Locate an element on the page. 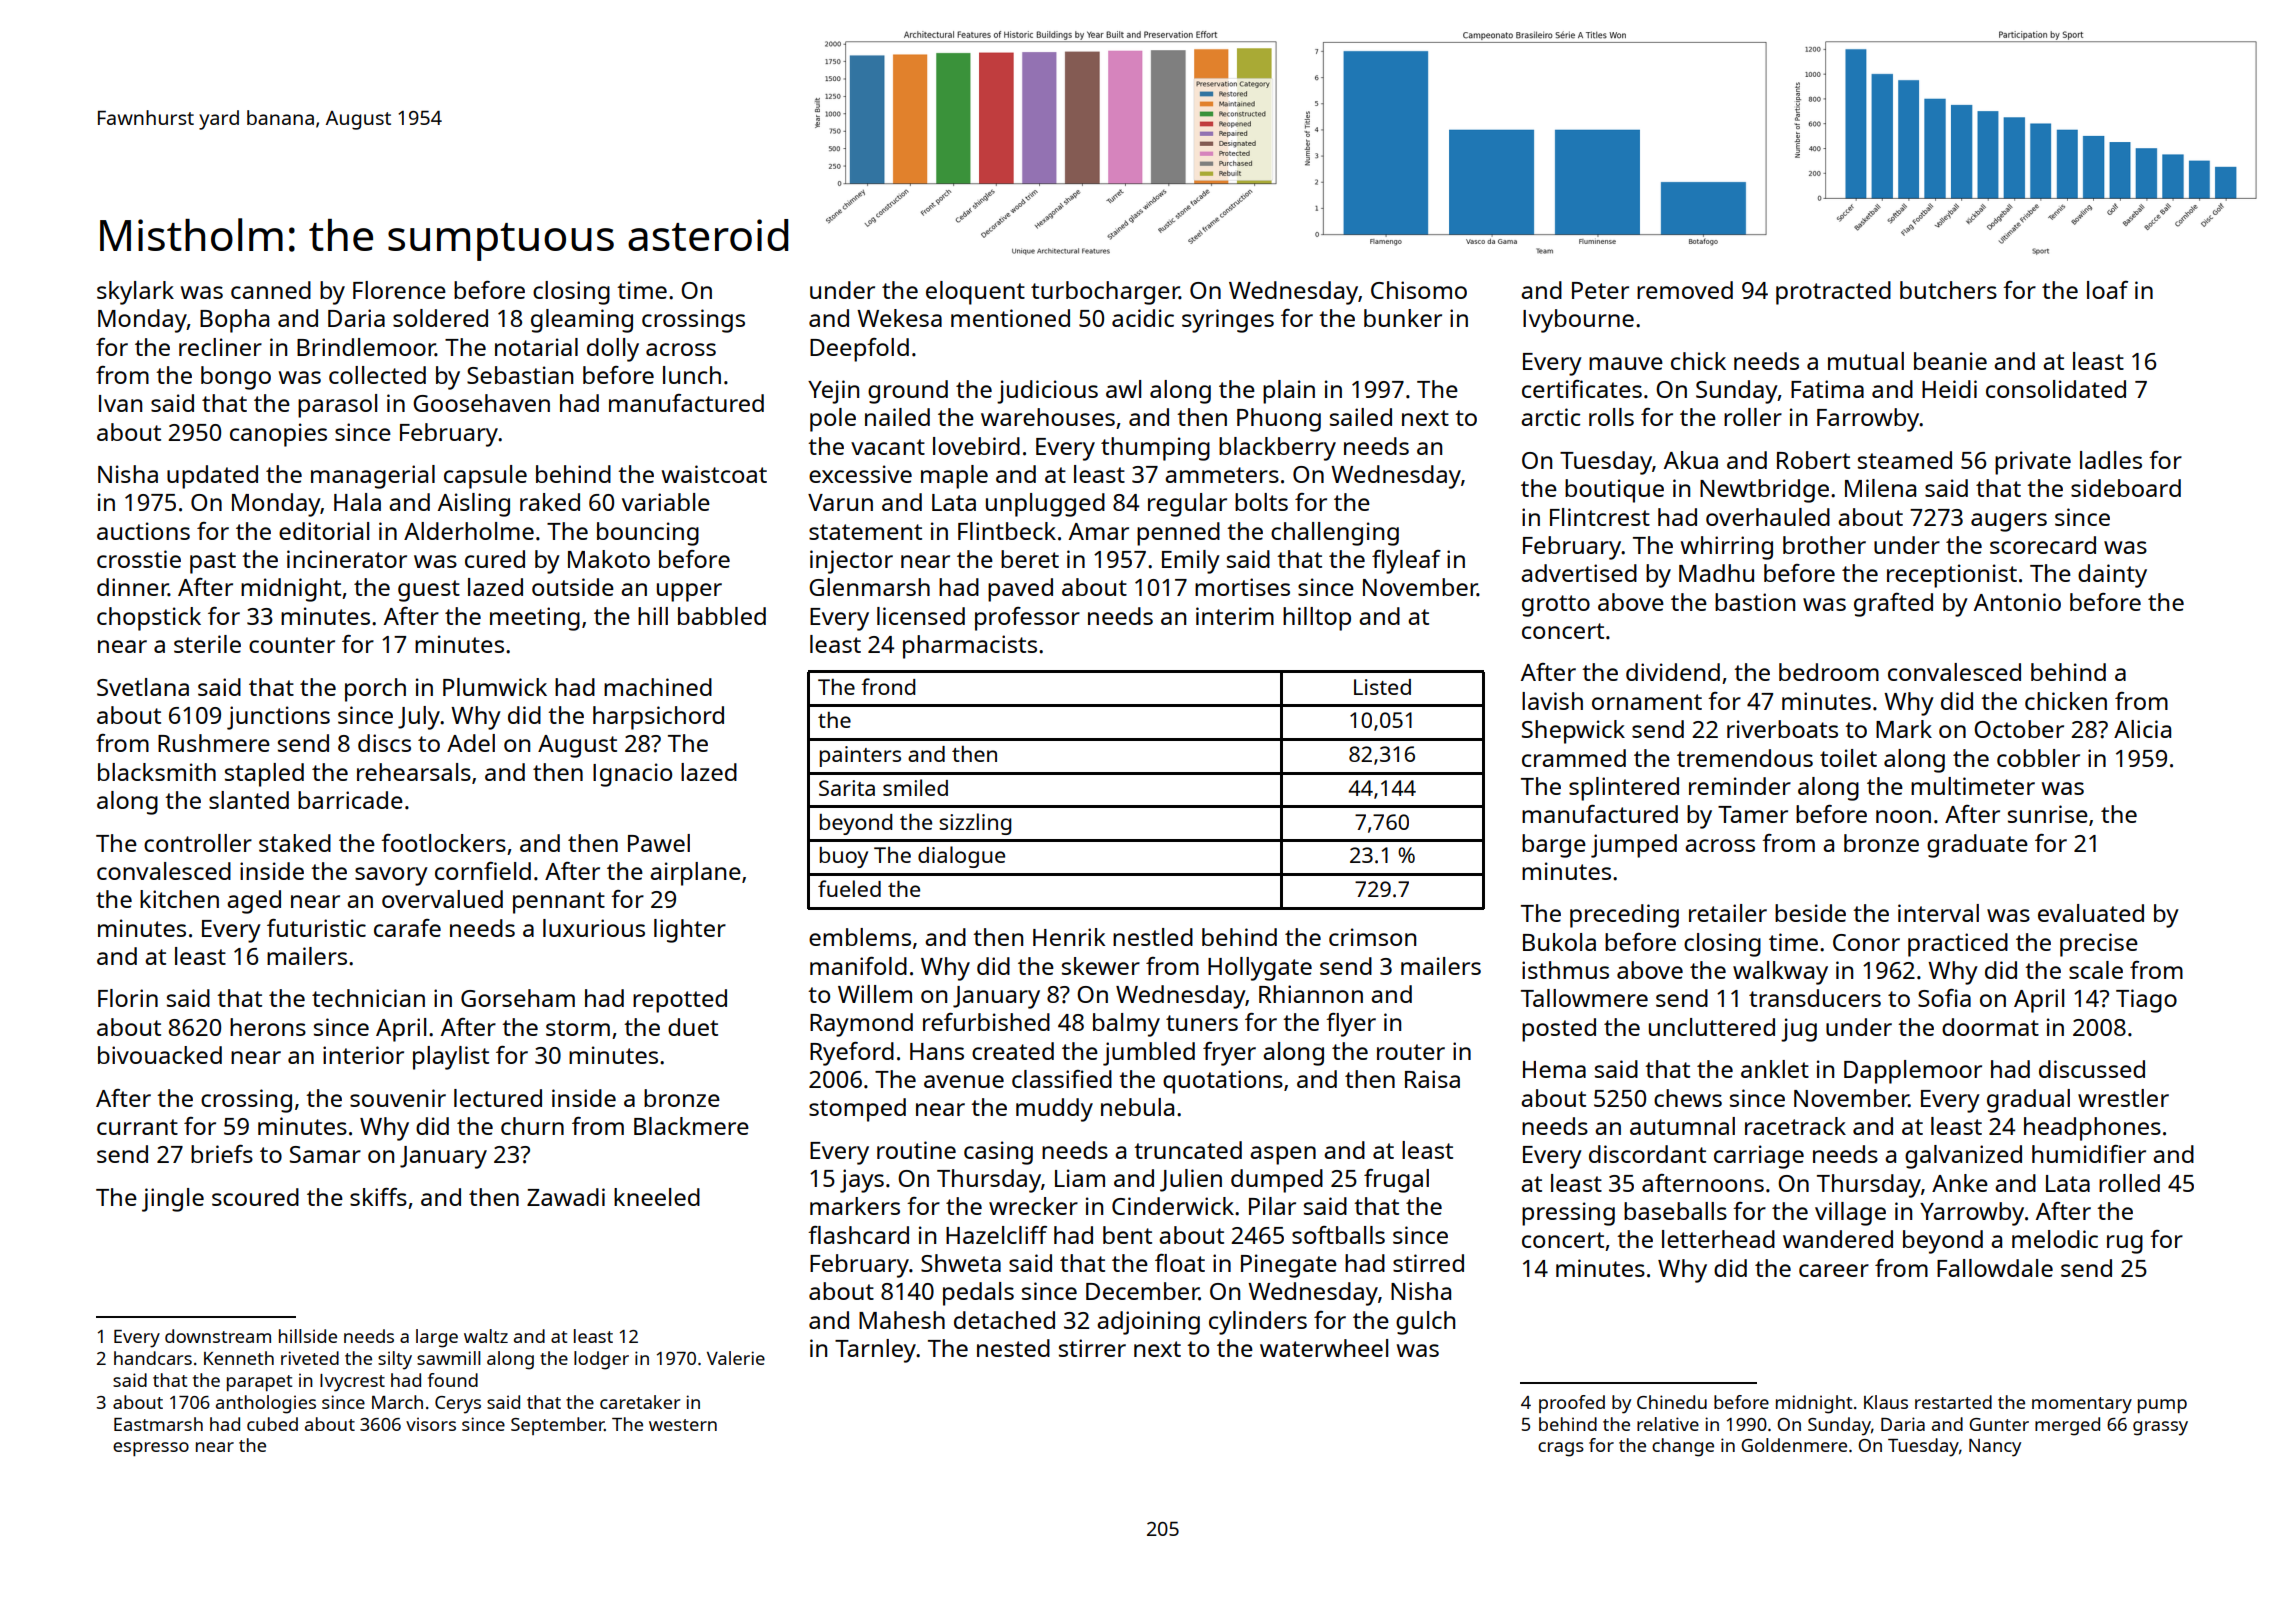 The width and height of the document is (2292, 1620). dinner is located at coordinates (132, 587).
